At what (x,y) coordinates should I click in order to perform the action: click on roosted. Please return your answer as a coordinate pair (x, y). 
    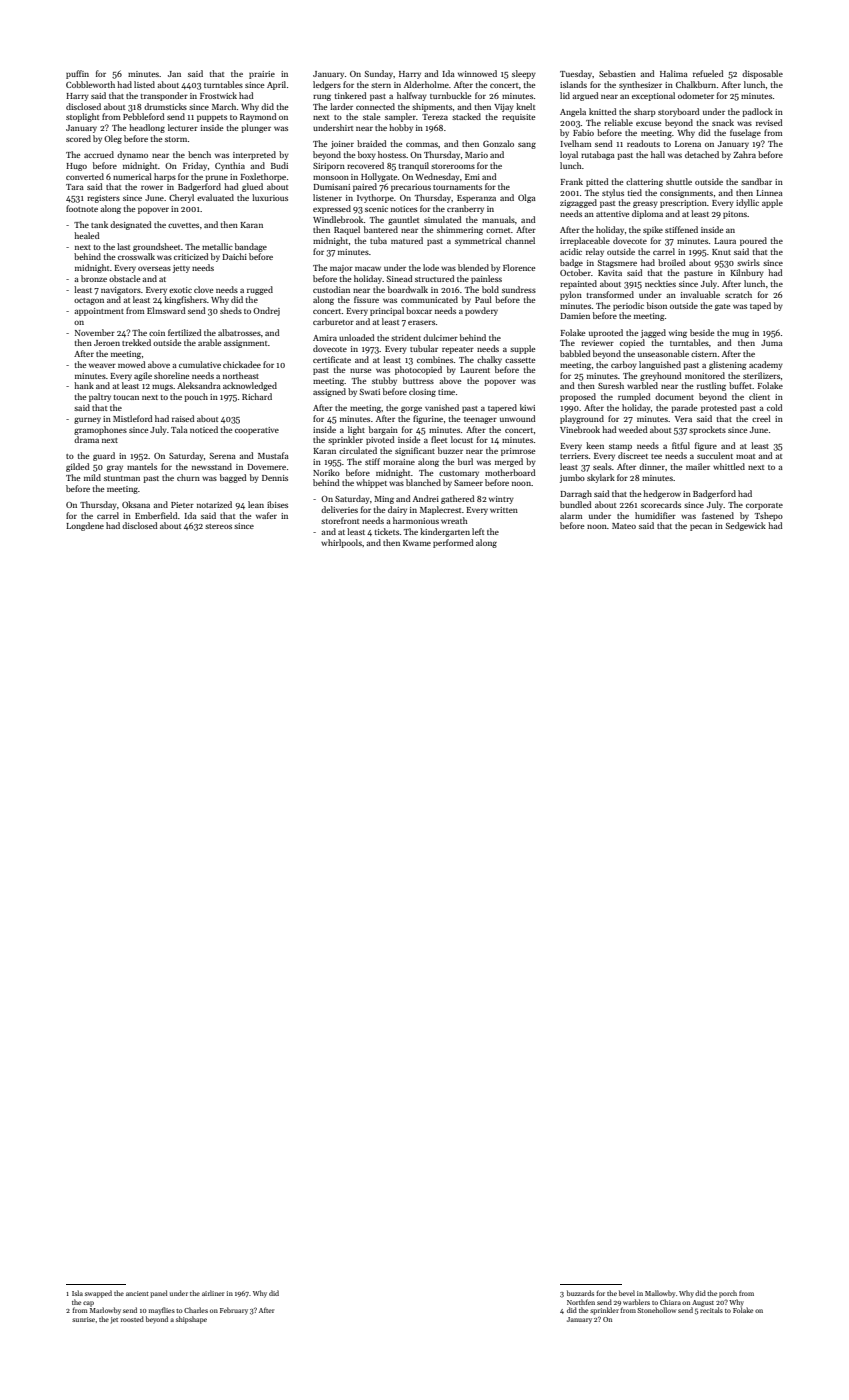
    Looking at the image, I should click on (132, 1319).
